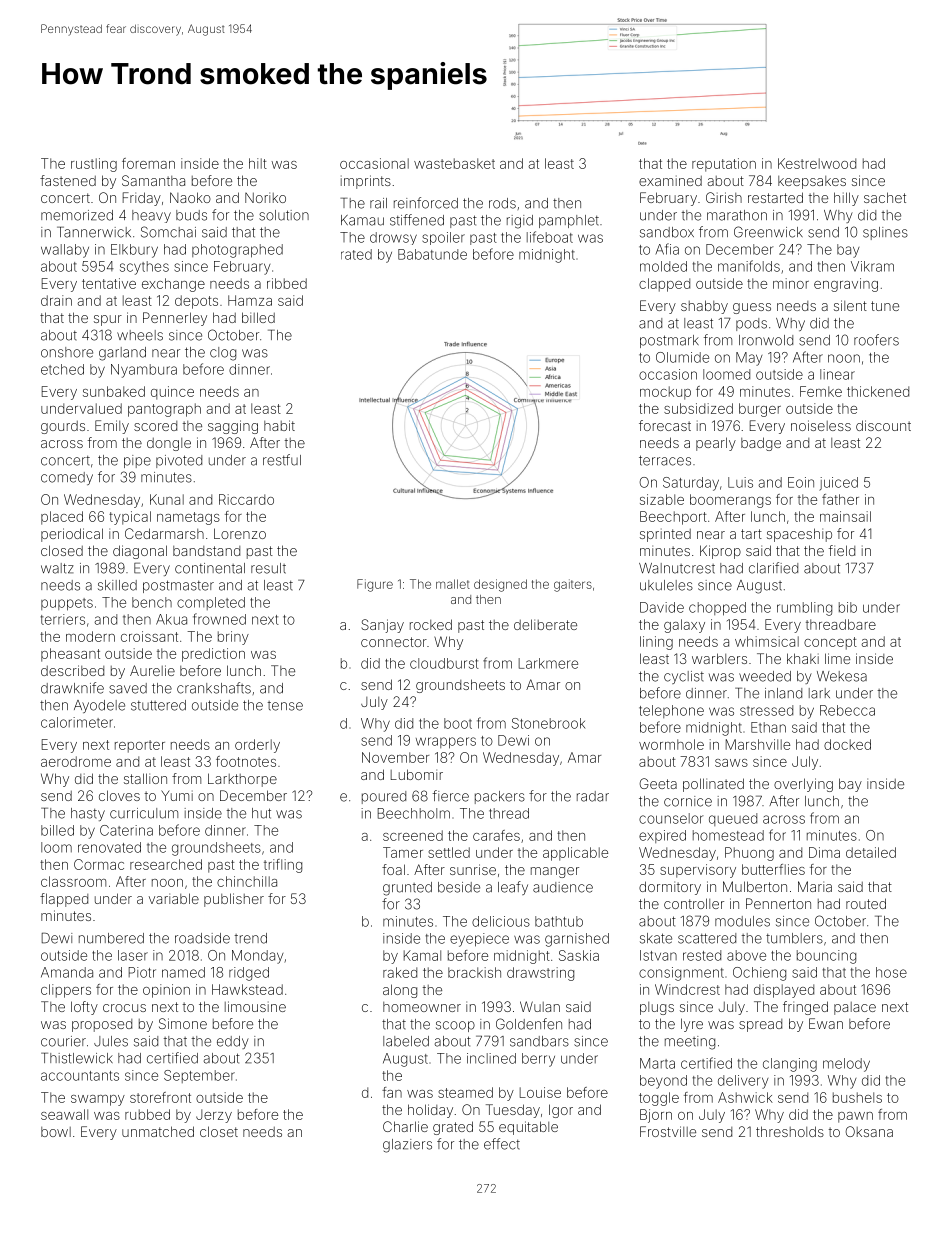 The height and width of the screenshot is (1233, 952). What do you see at coordinates (528, 1128) in the screenshot?
I see `equitable` at bounding box center [528, 1128].
